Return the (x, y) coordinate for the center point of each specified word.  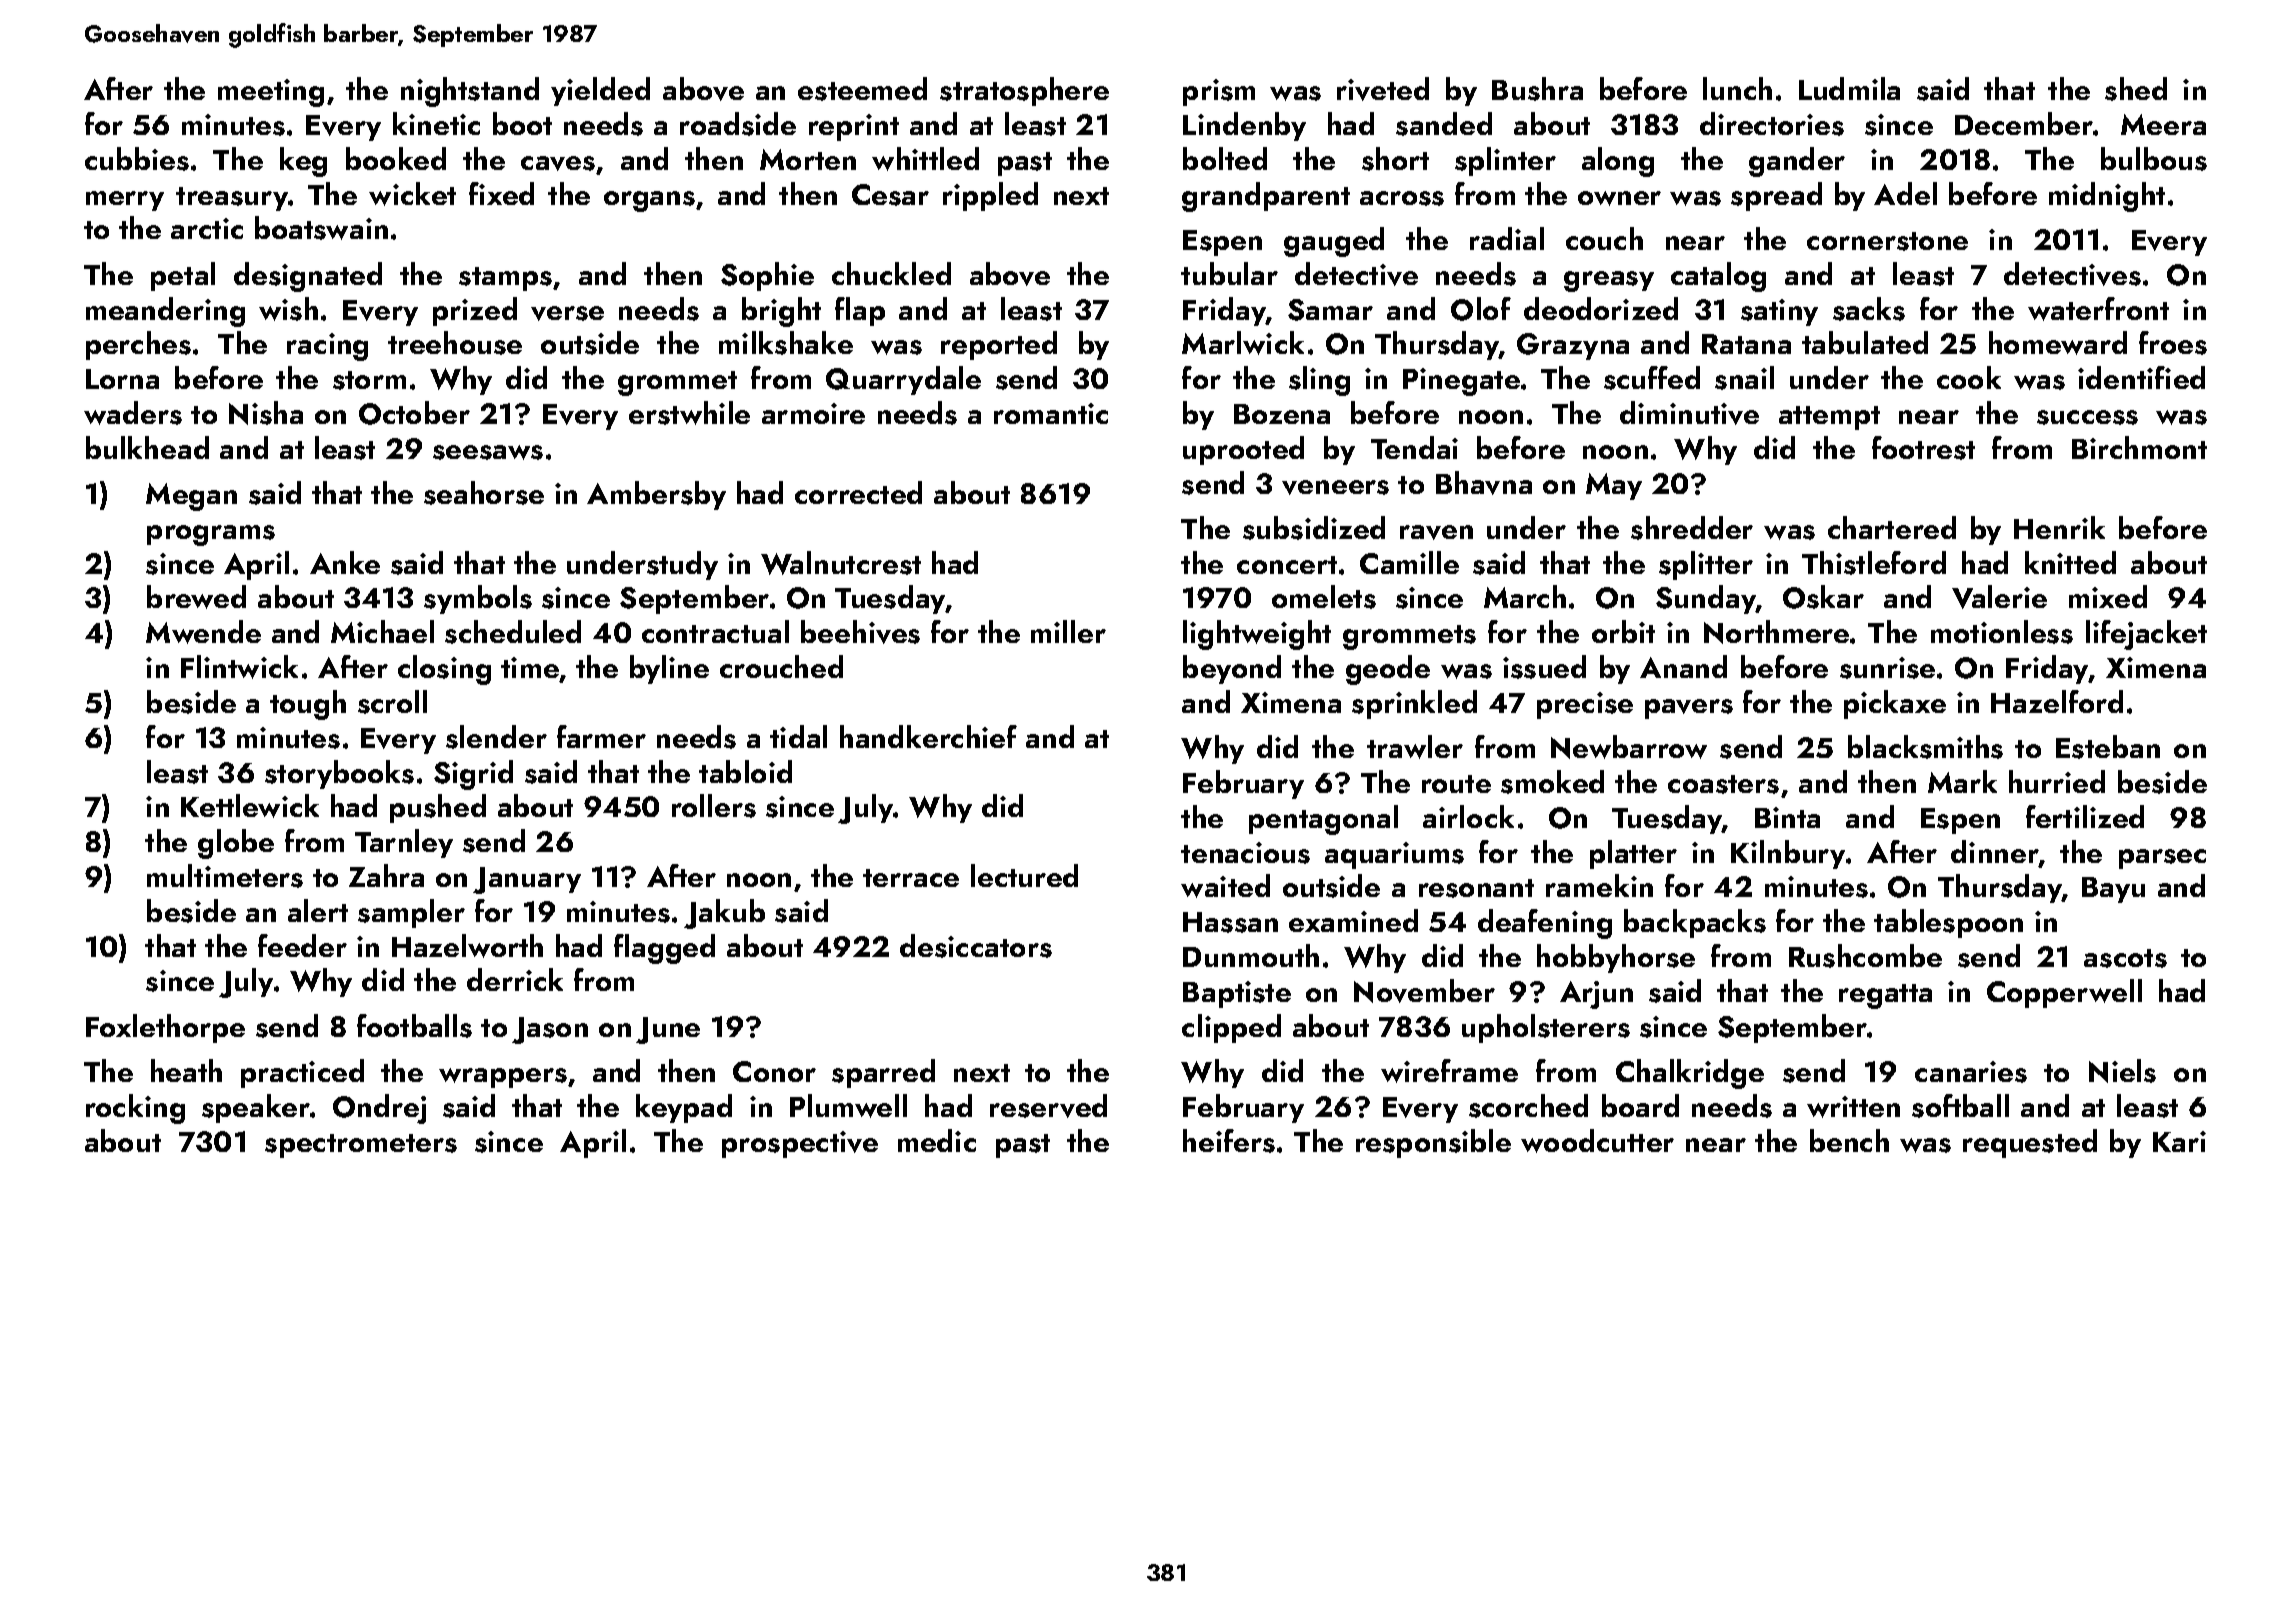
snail (1744, 378)
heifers (1229, 1141)
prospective (800, 1144)
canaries (1971, 1072)
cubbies (137, 159)
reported (999, 345)
